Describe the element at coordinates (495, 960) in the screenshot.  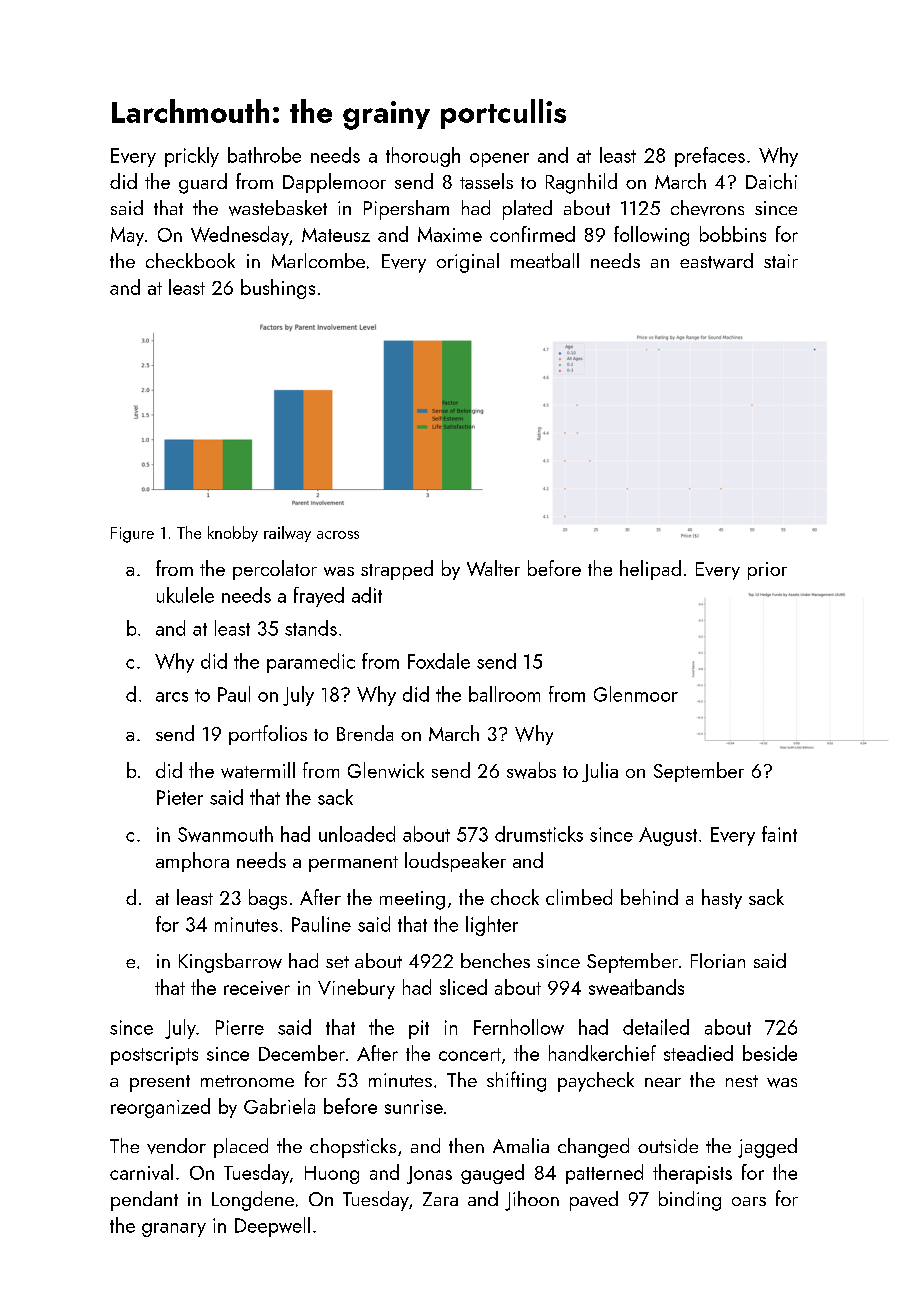
I see `benches` at that location.
